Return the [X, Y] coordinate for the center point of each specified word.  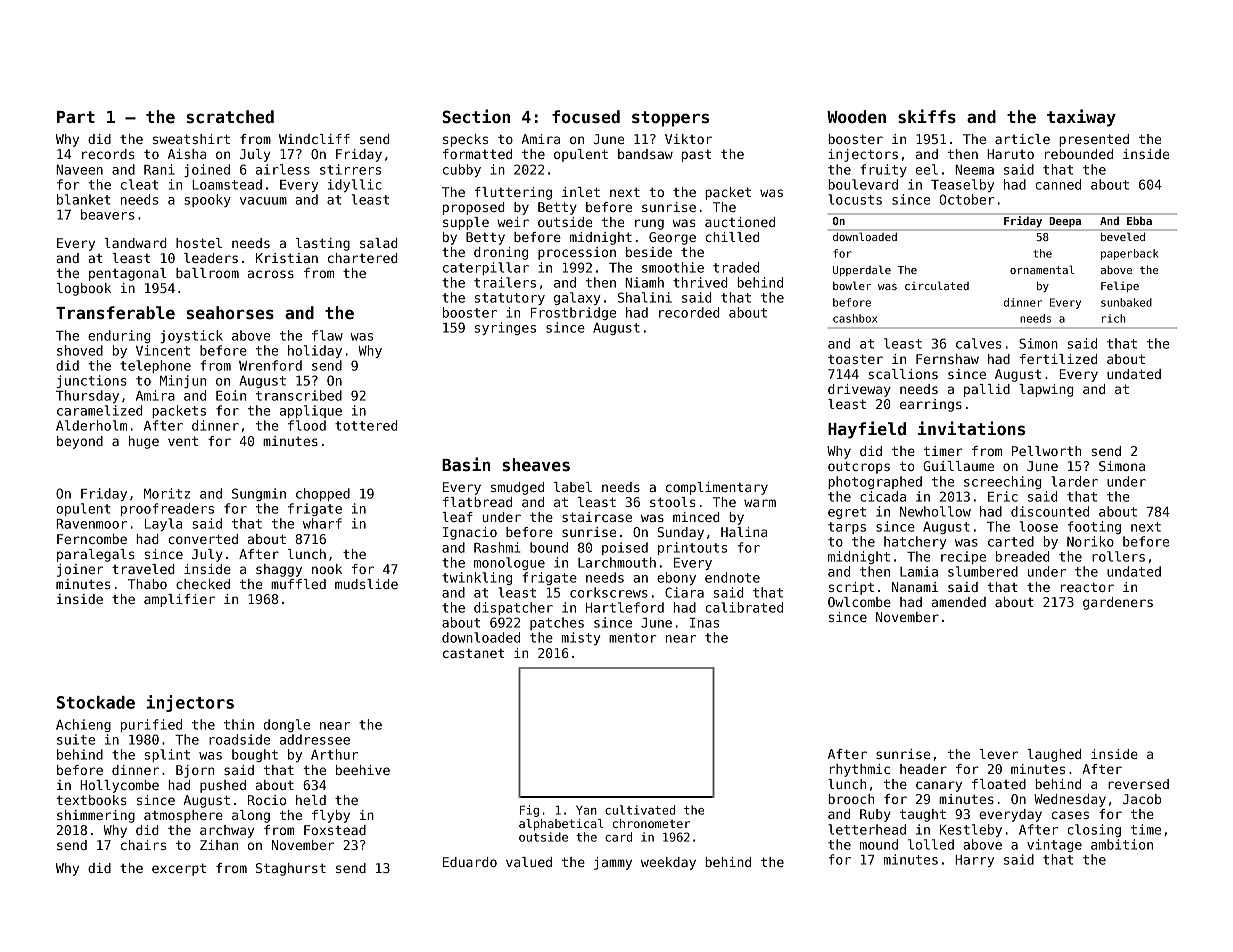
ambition [1122, 844]
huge [144, 442]
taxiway [1081, 118]
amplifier [179, 600]
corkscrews [609, 592]
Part [76, 117]
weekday [668, 863]
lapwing [1046, 390]
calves [979, 343]
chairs [143, 845]
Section [476, 116]
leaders [211, 258]
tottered [366, 425]
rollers [1118, 556]
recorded [689, 312]
